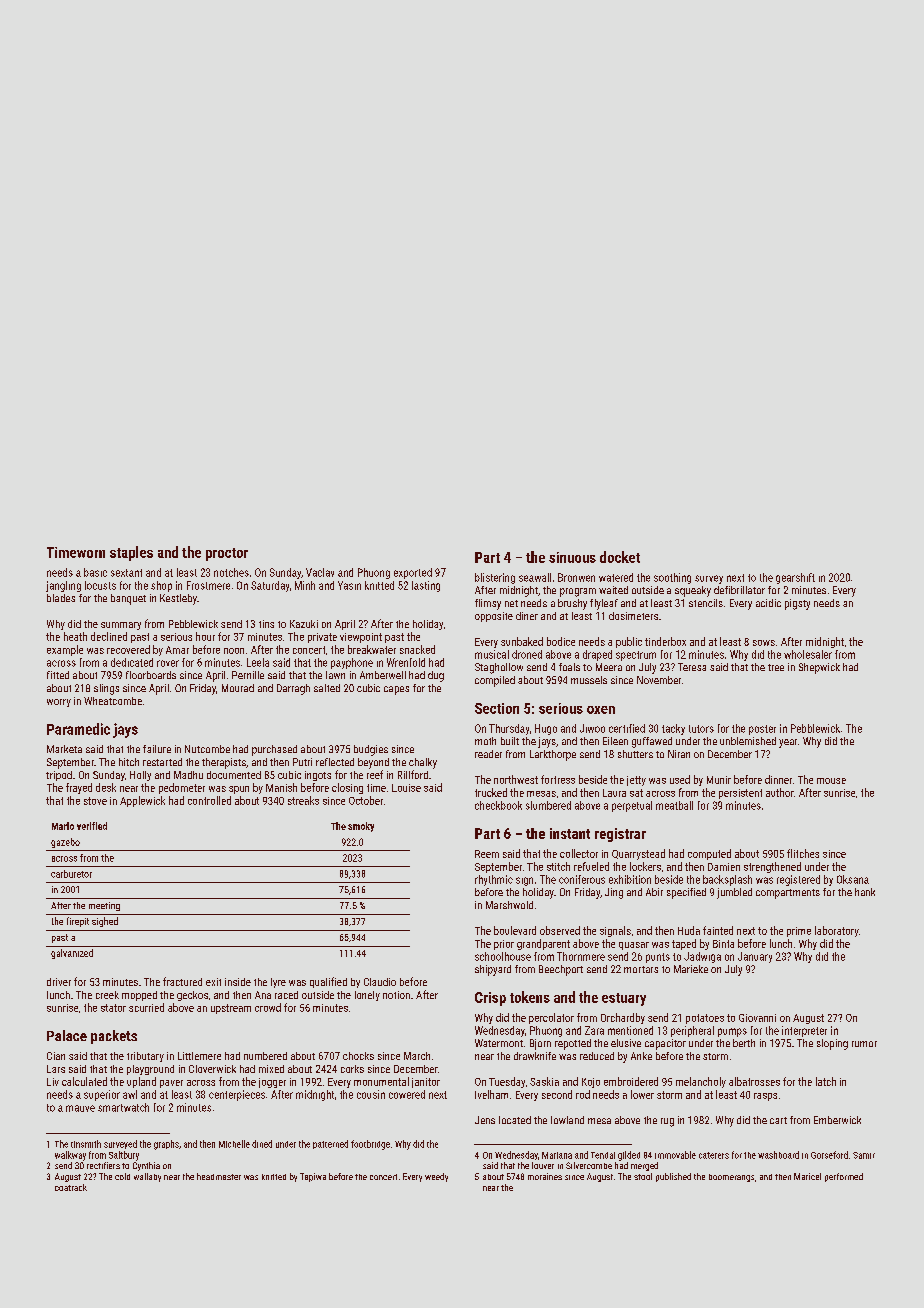 The width and height of the image is (924, 1308). I want to click on capes, so click(396, 690).
